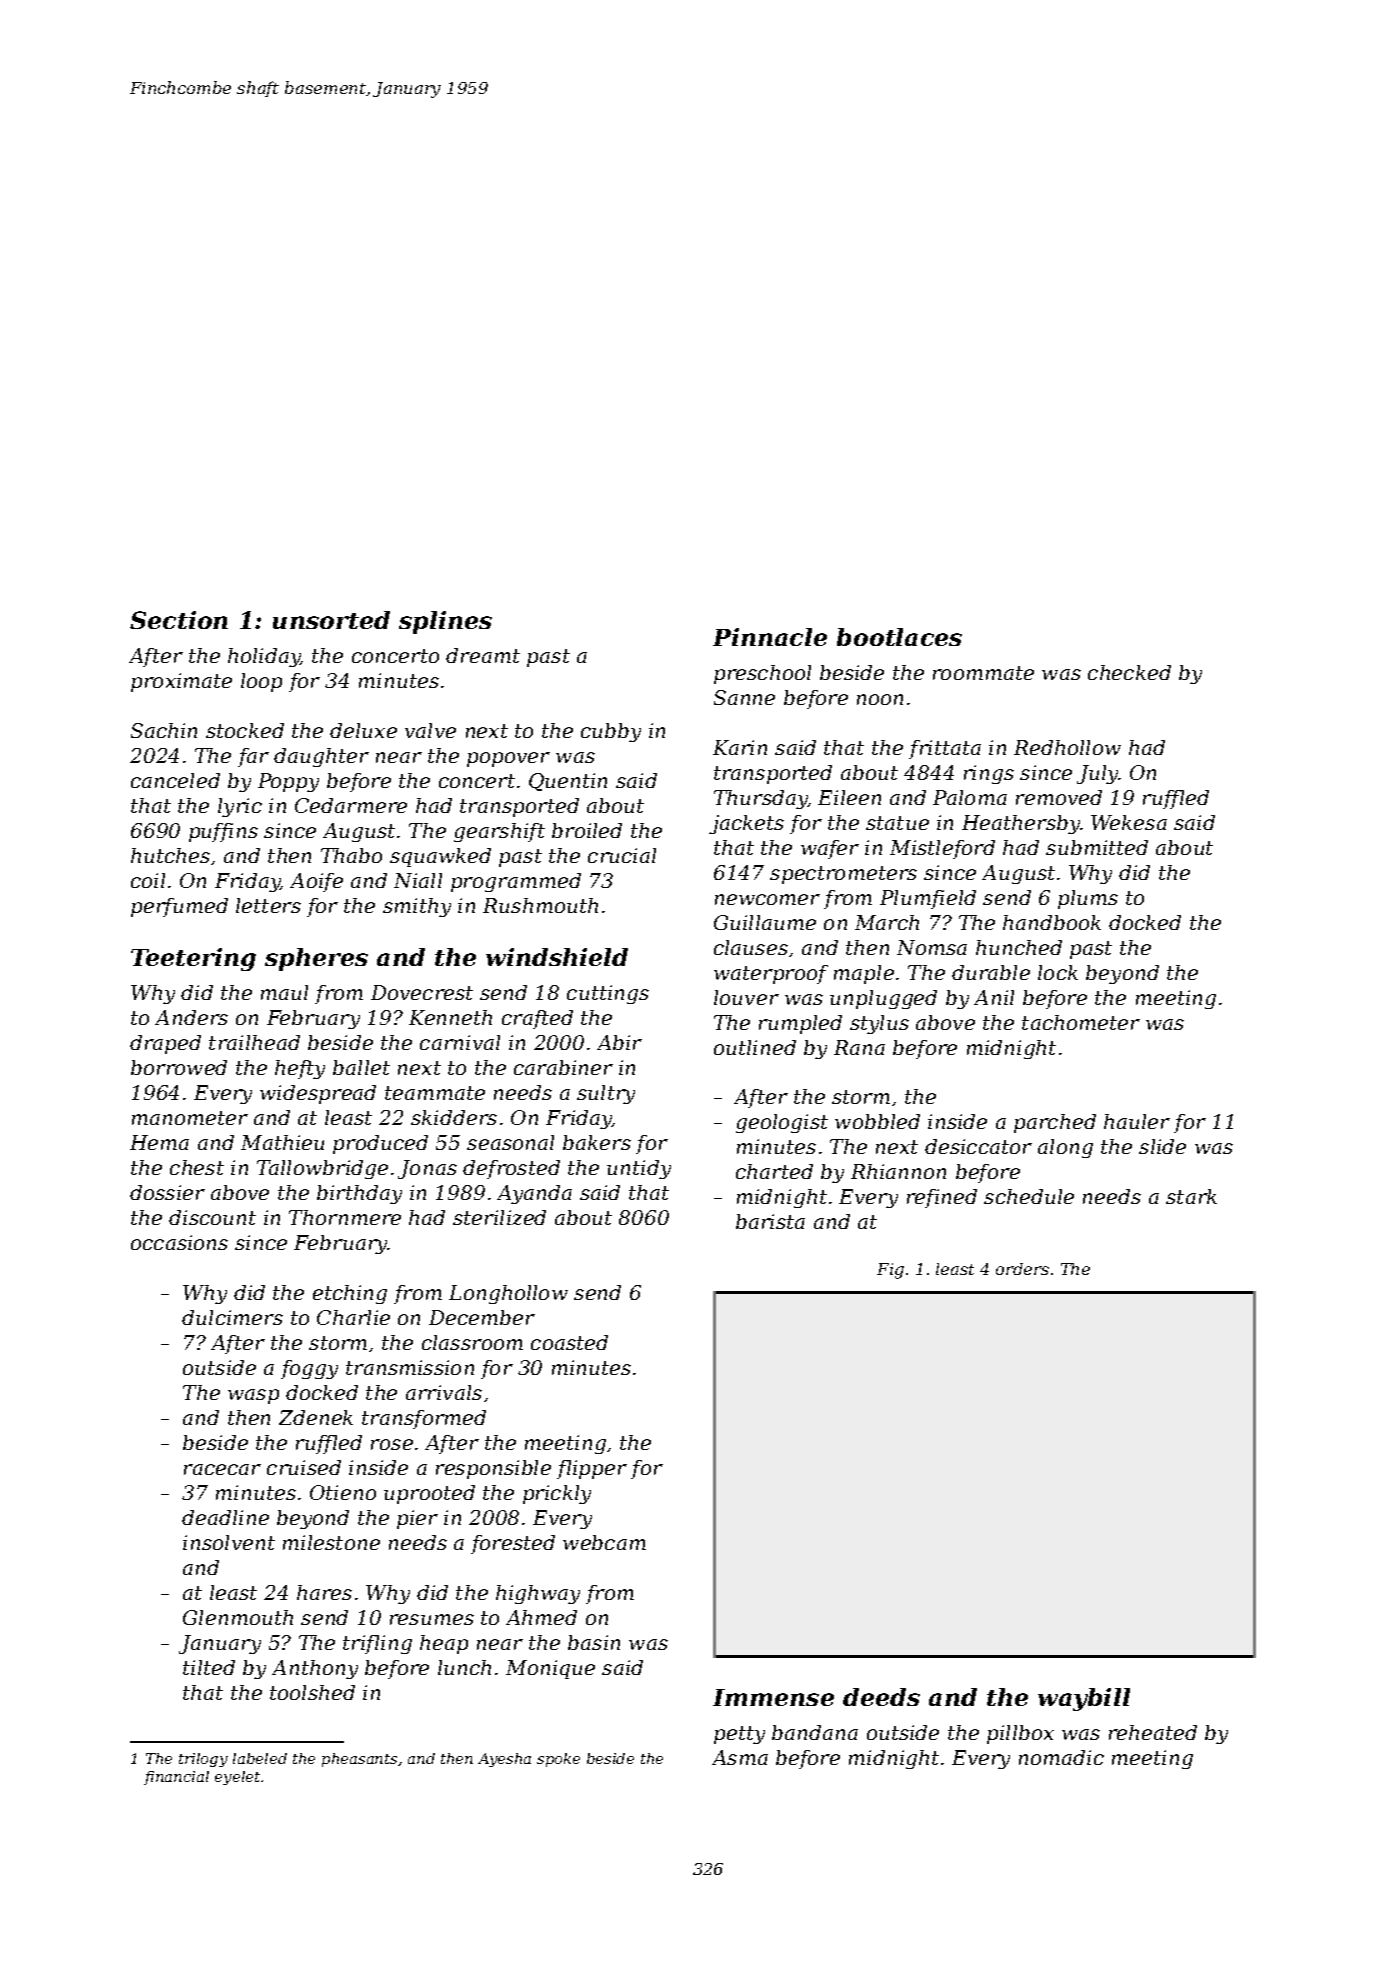 The image size is (1386, 1969). I want to click on gearshift, so click(499, 832).
